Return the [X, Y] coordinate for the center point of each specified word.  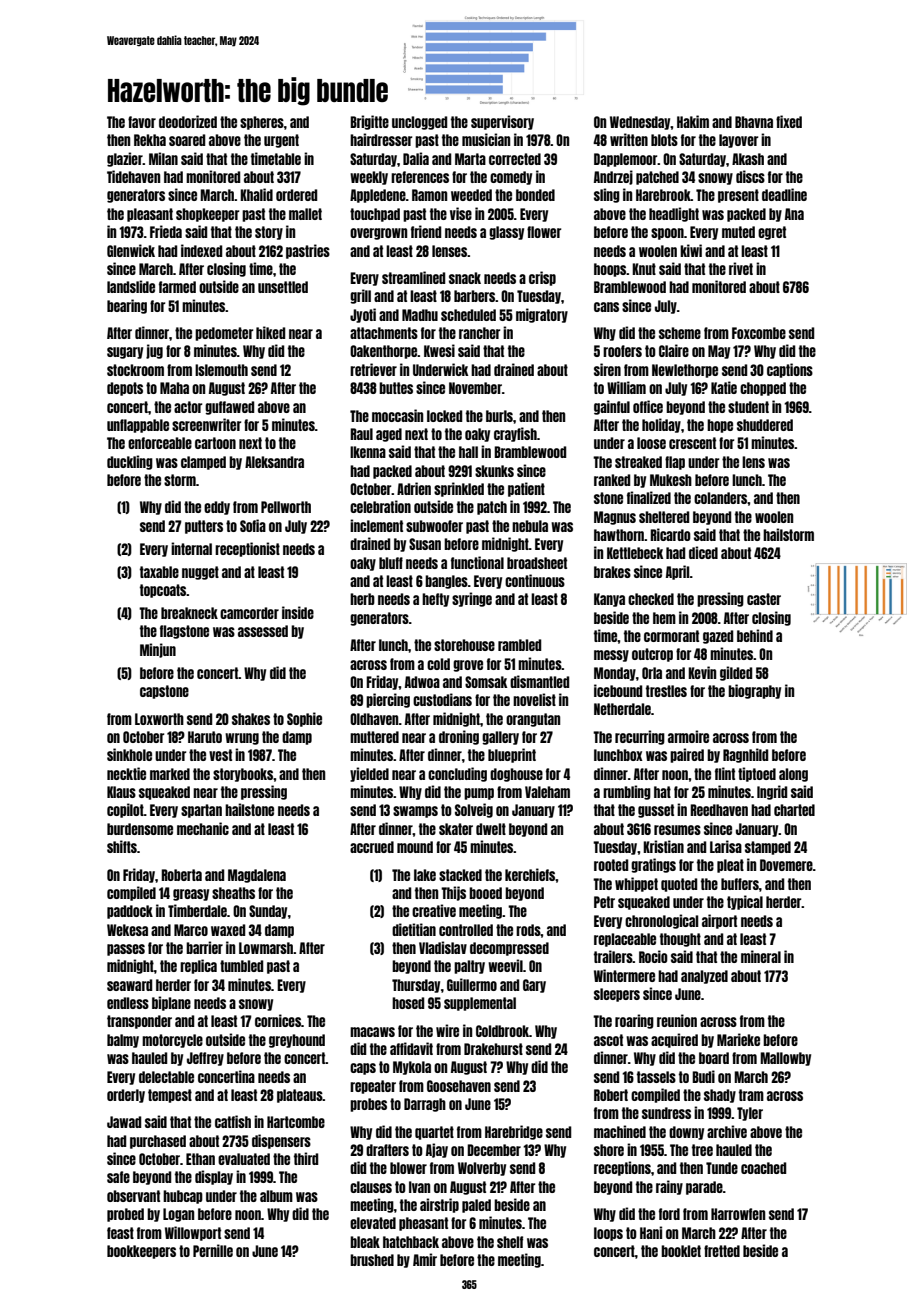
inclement [376, 525]
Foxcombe [759, 333]
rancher [479, 333]
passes [126, 950]
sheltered [664, 517]
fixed [789, 121]
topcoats [163, 591]
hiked [270, 332]
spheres [262, 123]
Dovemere [786, 865]
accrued [372, 847]
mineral [761, 956]
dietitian [414, 929]
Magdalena [257, 876]
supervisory [502, 122]
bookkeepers [141, 1252]
